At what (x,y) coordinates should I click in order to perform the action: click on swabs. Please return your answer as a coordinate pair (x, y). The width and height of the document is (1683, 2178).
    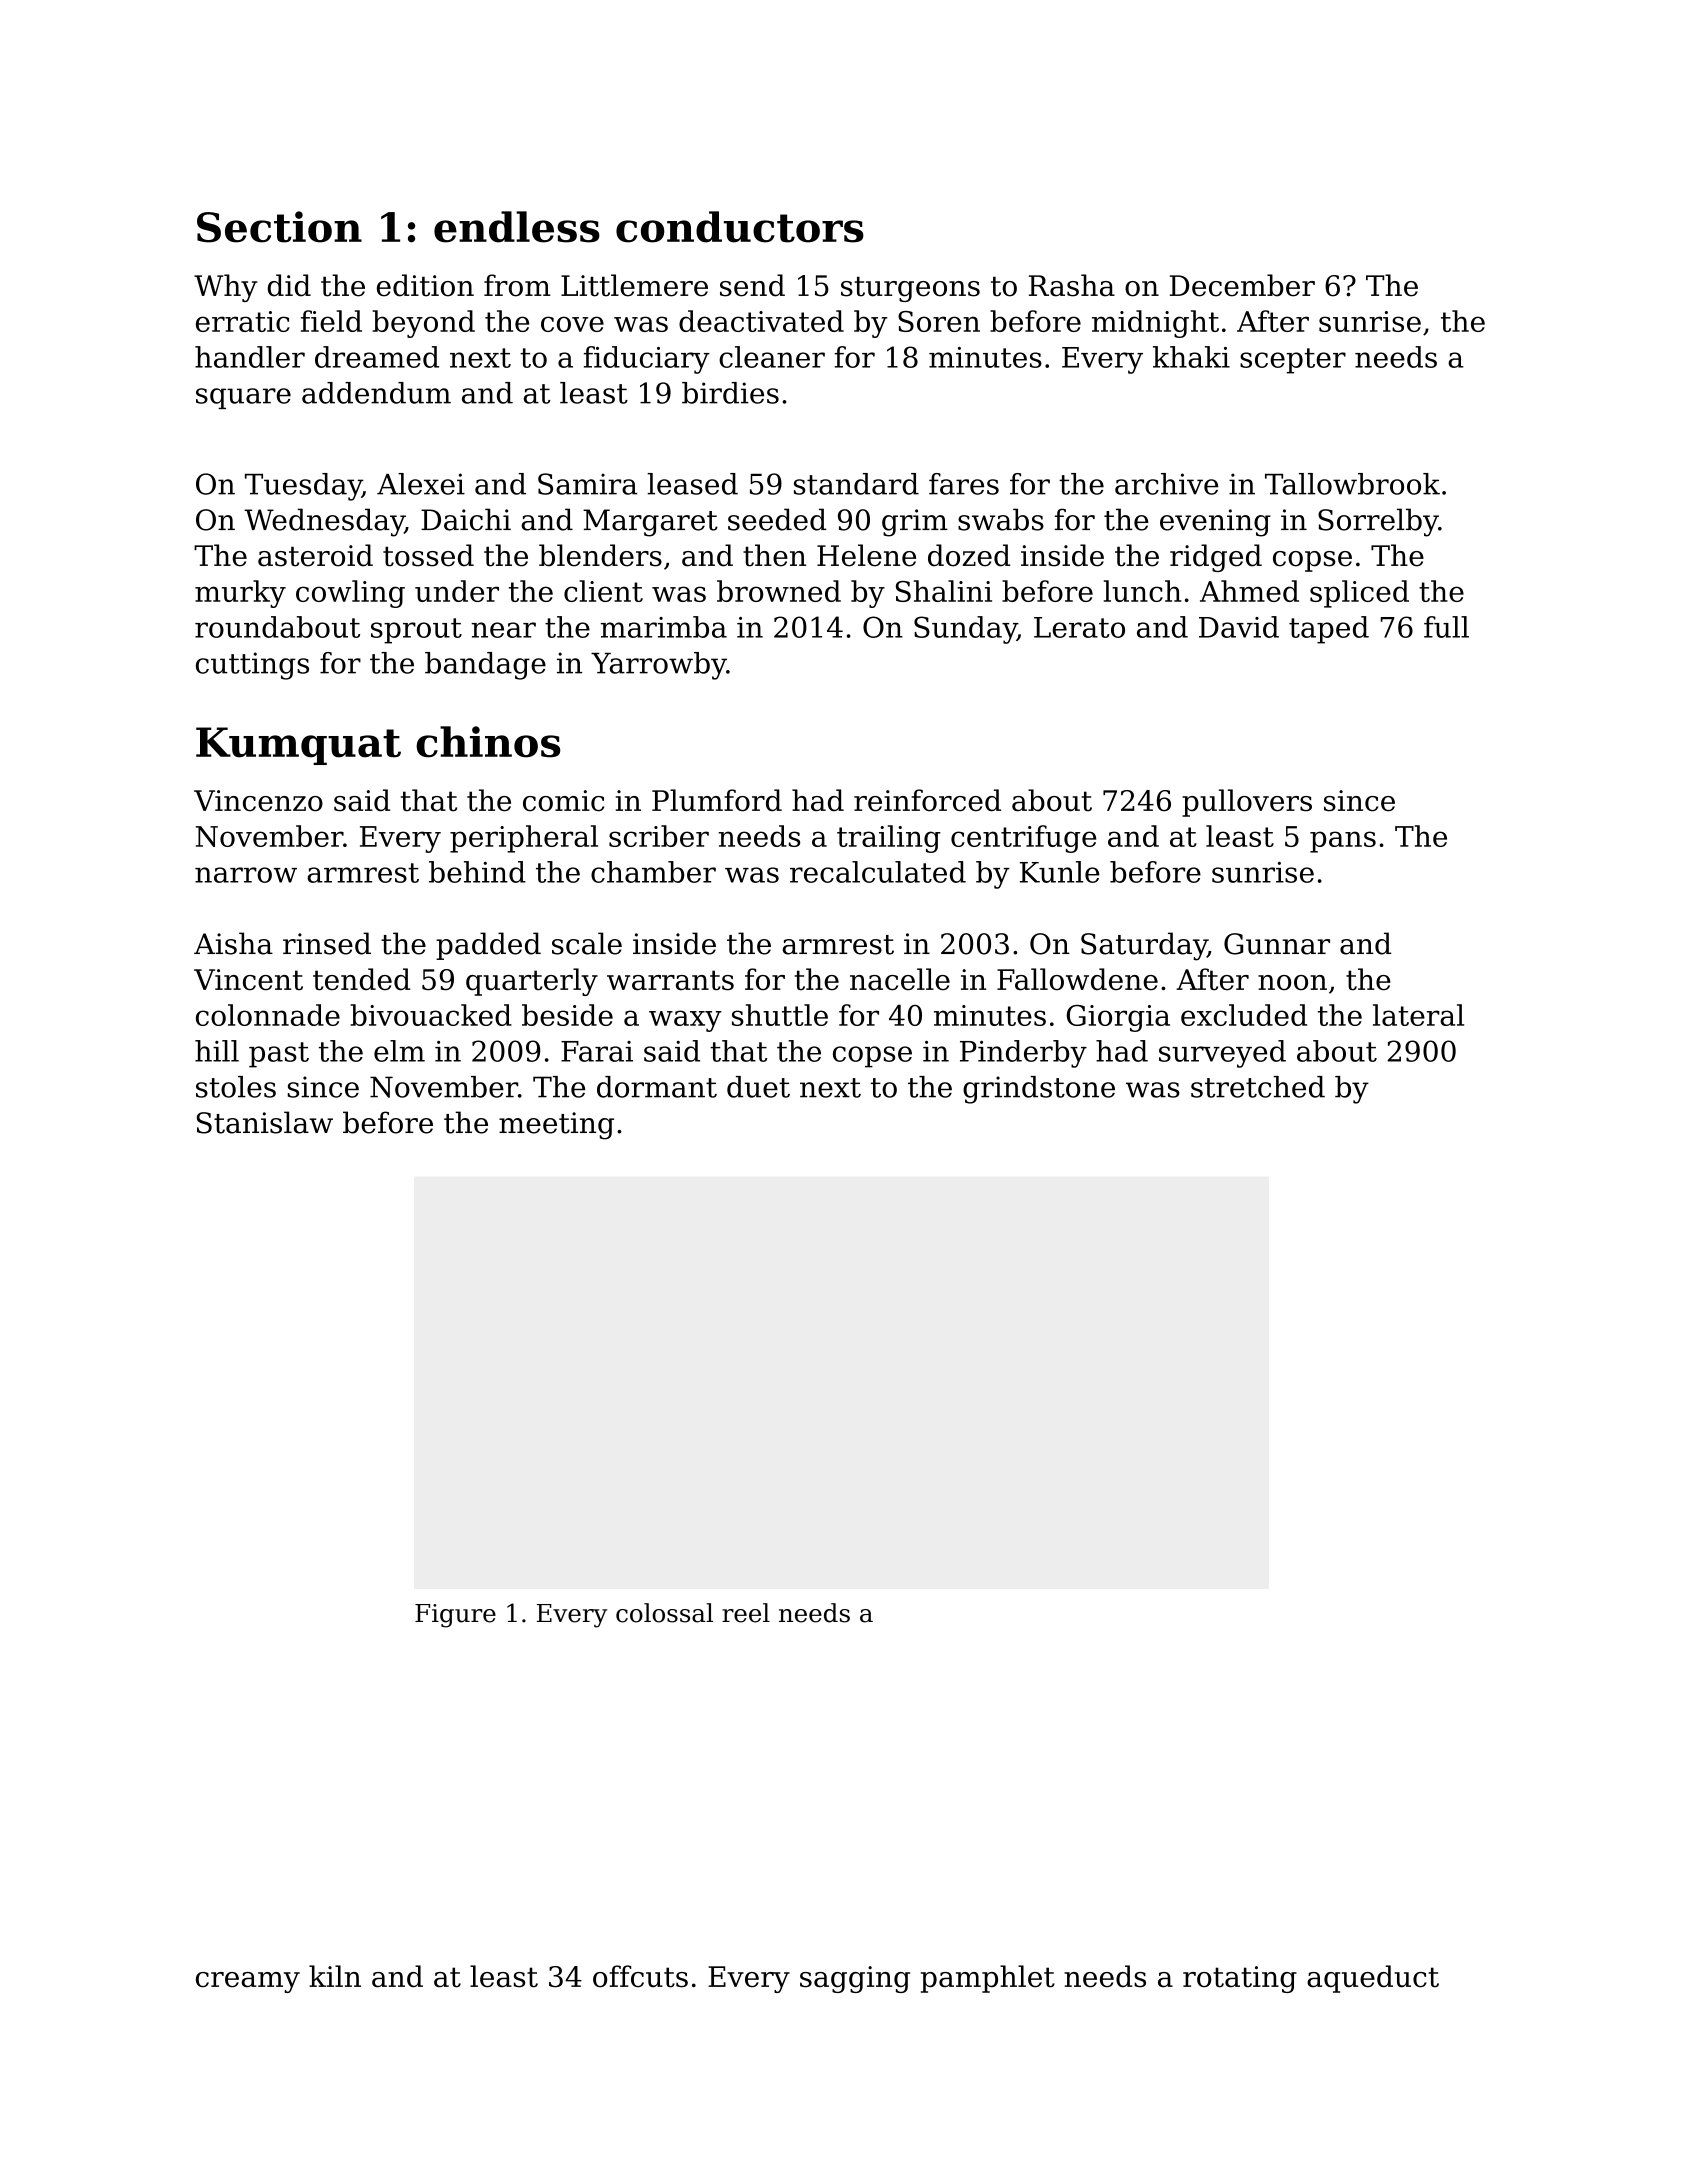
    Looking at the image, I should click on (1001, 519).
